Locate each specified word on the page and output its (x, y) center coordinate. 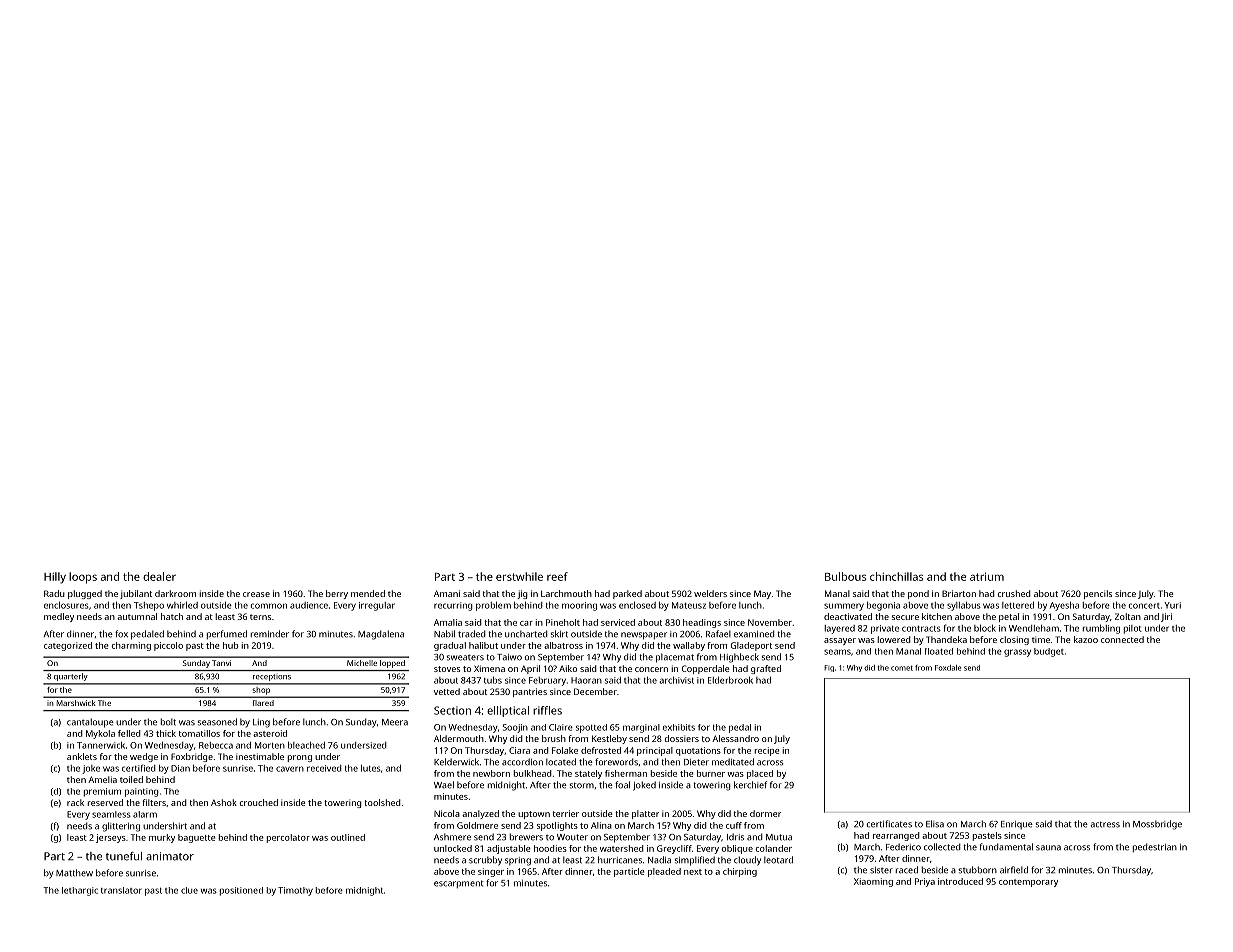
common (269, 606)
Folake (565, 750)
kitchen (937, 616)
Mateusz (689, 605)
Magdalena (381, 635)
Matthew (74, 873)
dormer (765, 813)
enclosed (637, 605)
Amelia (102, 779)
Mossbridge (1157, 825)
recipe (767, 751)
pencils (1098, 594)
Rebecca (216, 745)
